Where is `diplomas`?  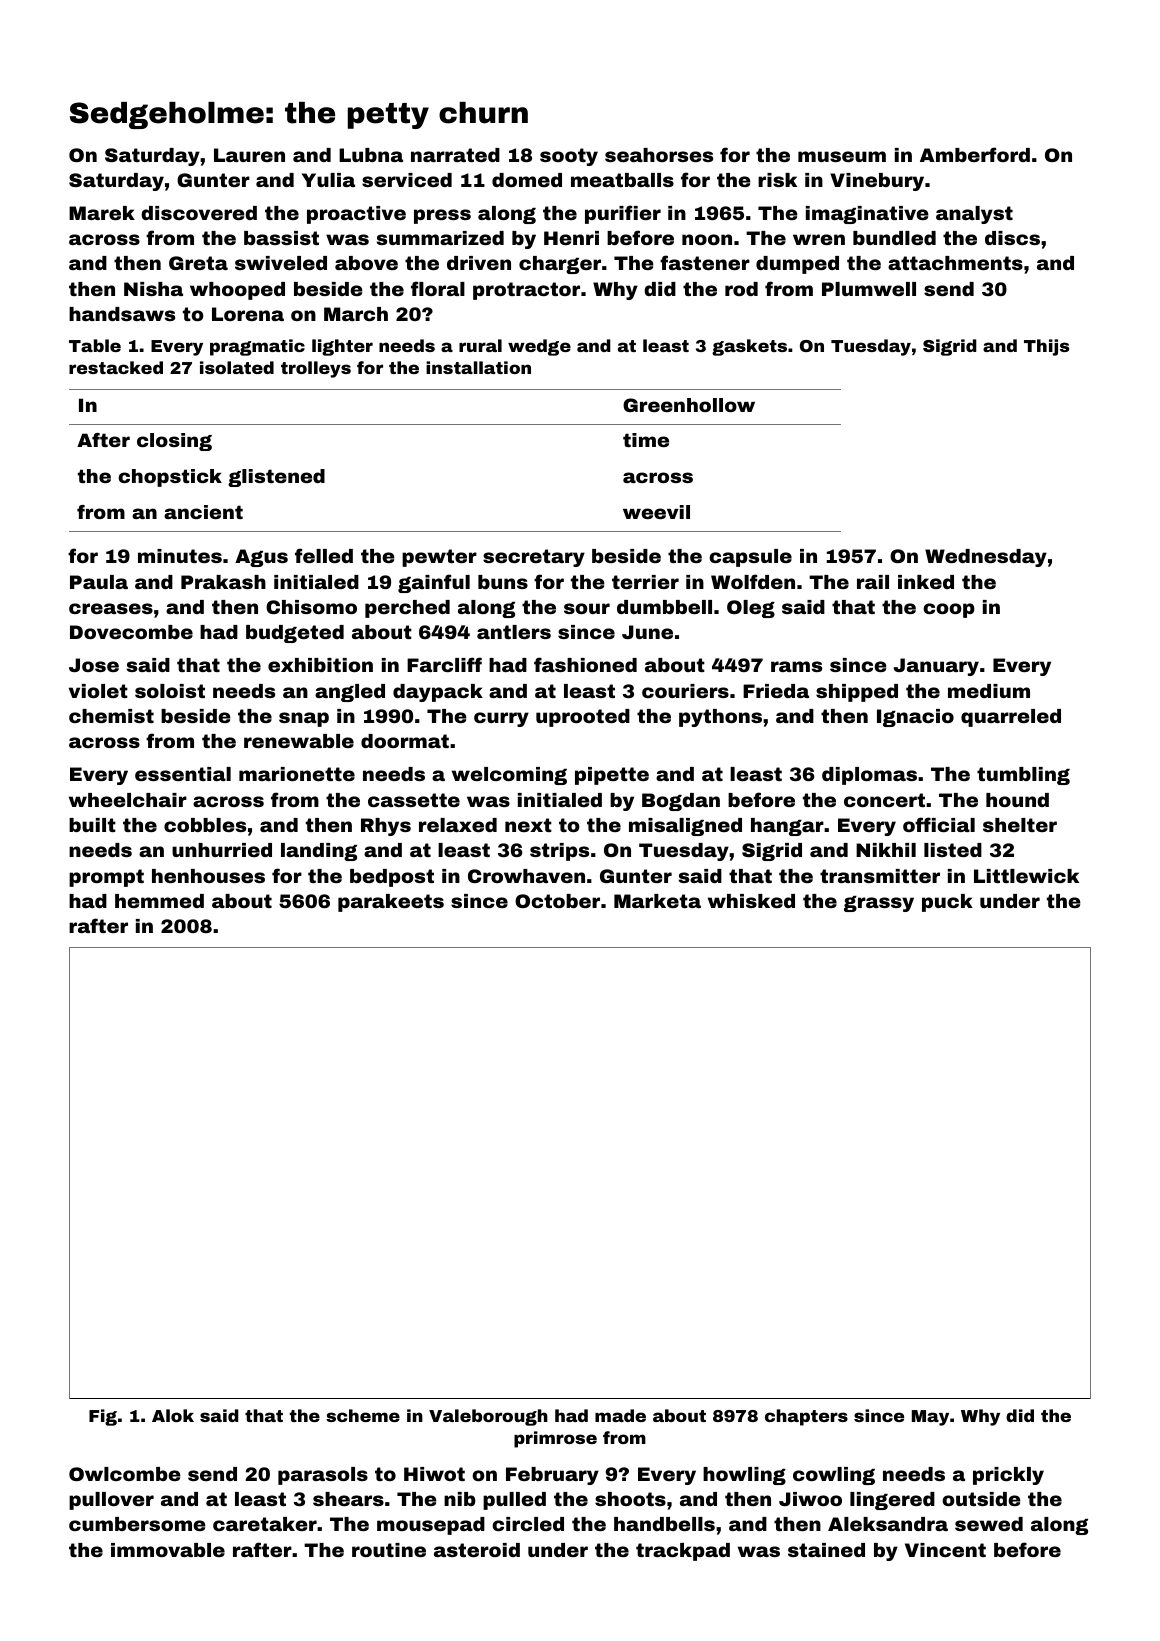 diplomas is located at coordinates (869, 776).
